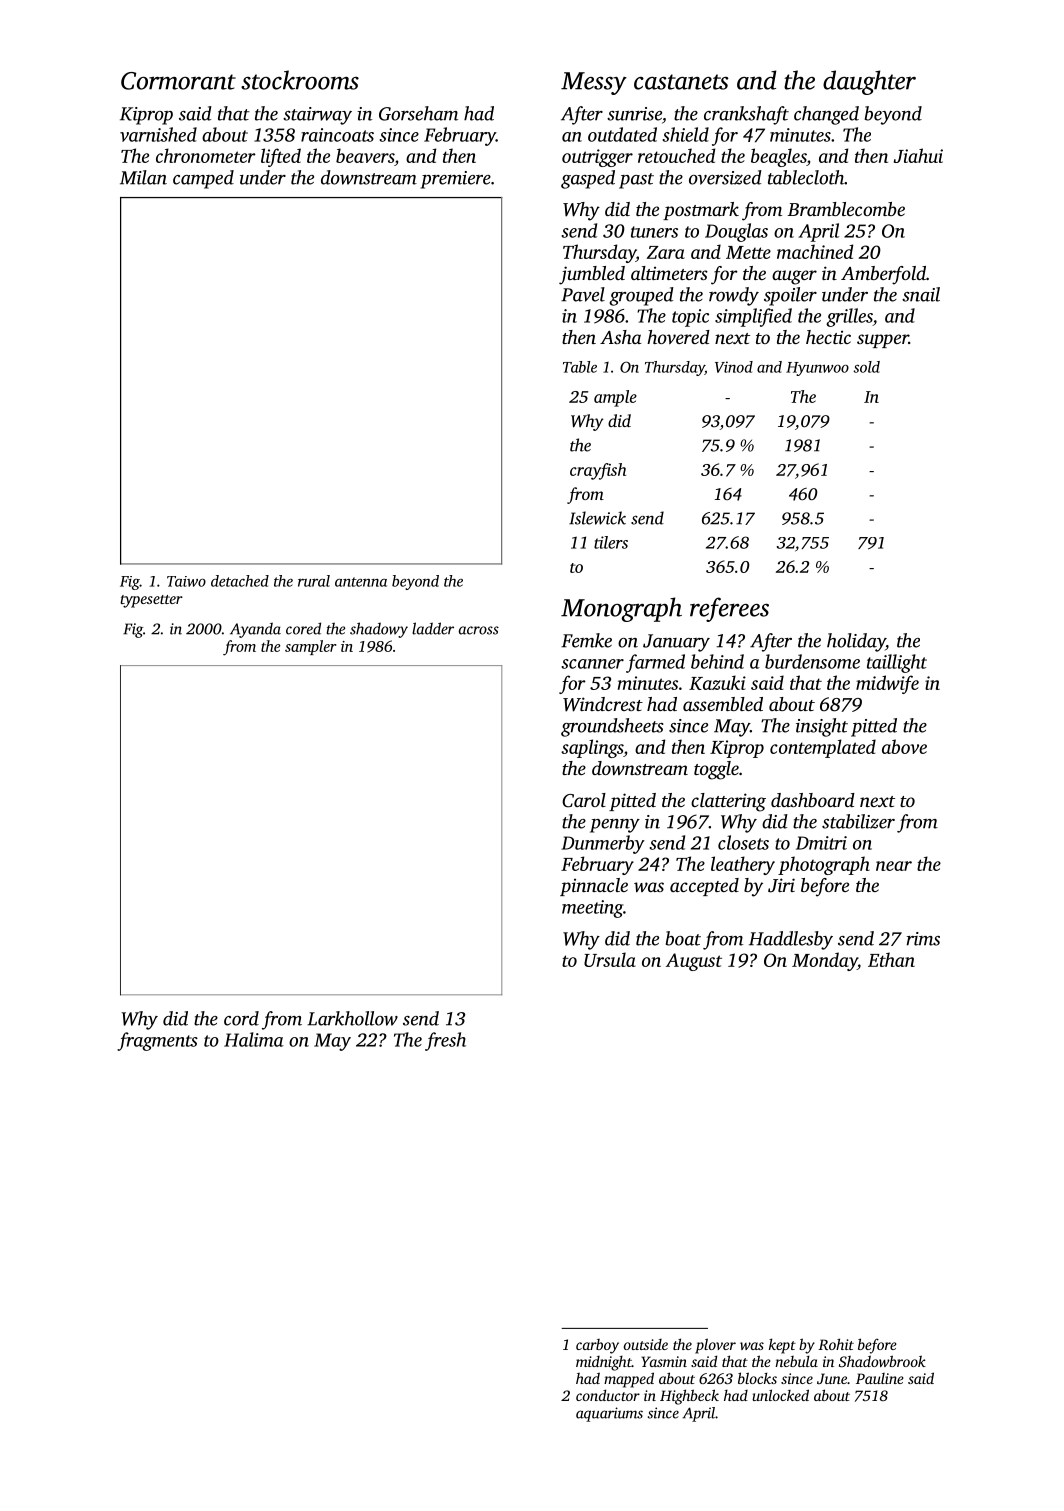 The width and height of the screenshot is (1064, 1511). What do you see at coordinates (729, 609) in the screenshot?
I see `referees` at bounding box center [729, 609].
